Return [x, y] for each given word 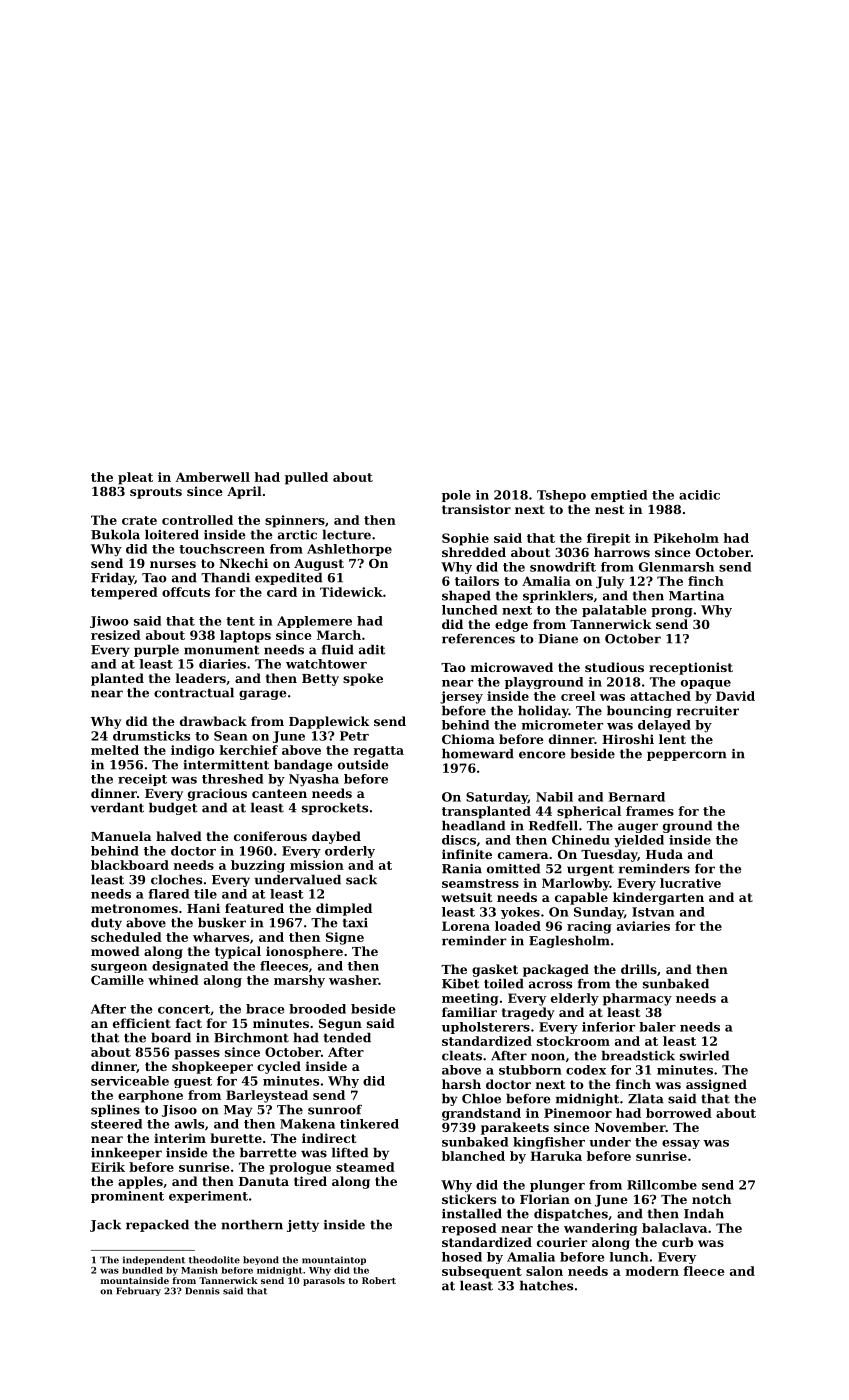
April [244, 492]
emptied [619, 496]
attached [660, 696]
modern [652, 1271]
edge [511, 625]
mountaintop [334, 1260]
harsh [461, 1084]
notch [711, 1199]
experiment [208, 1197]
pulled [306, 478]
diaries [222, 664]
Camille [117, 980]
